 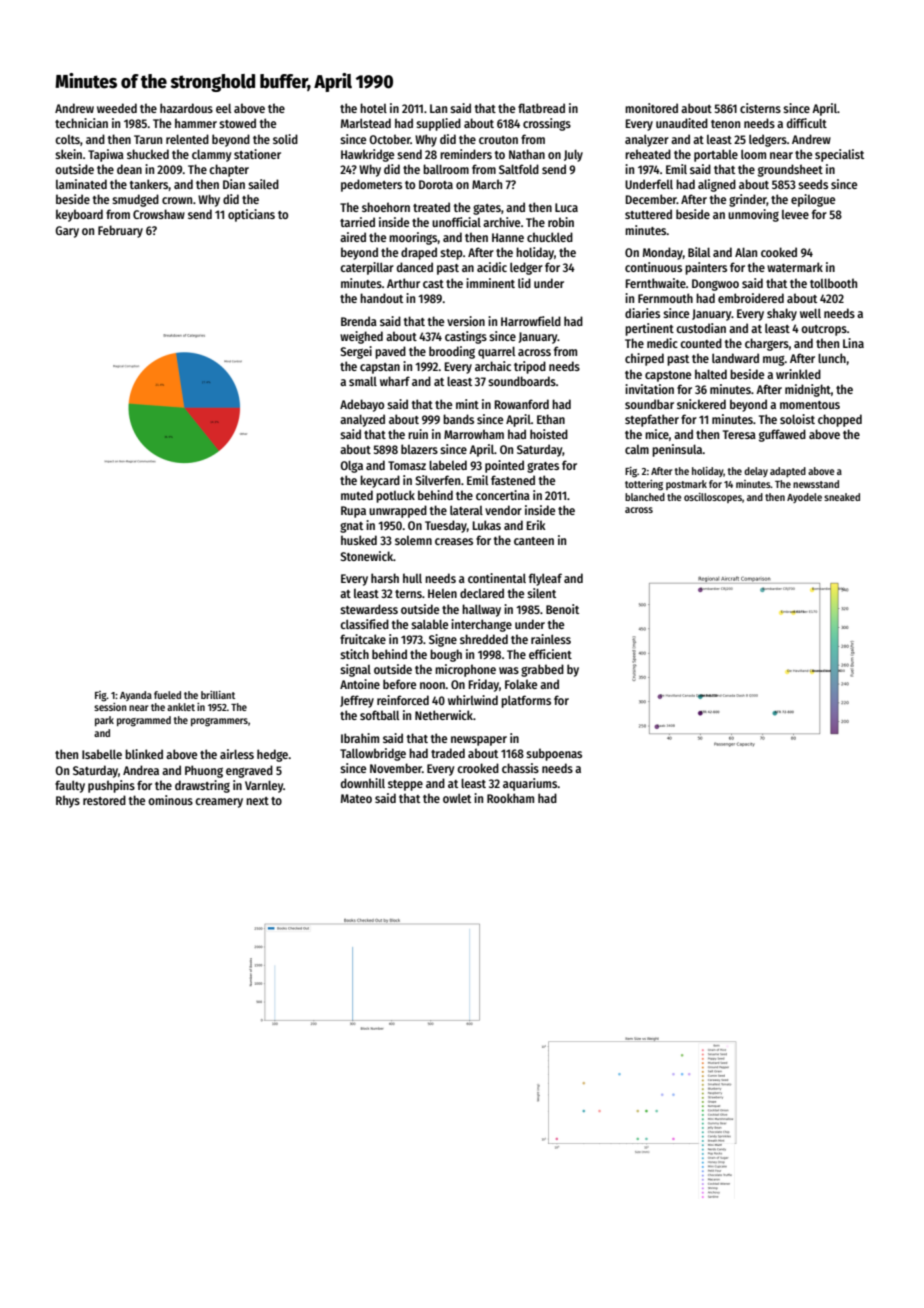 I want to click on husked, so click(x=359, y=540).
